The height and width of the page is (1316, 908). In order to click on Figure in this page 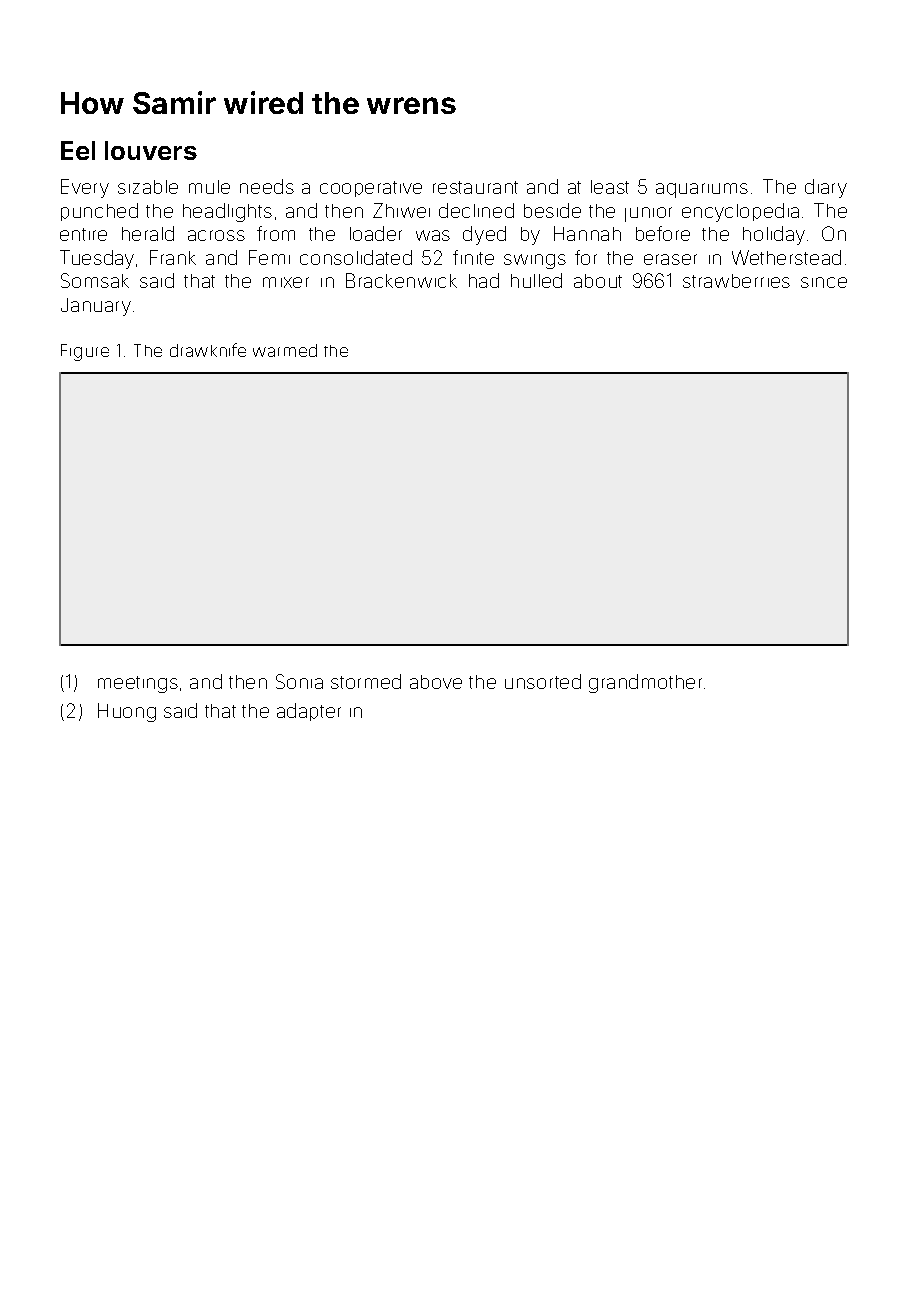, I will do `click(85, 352)`.
